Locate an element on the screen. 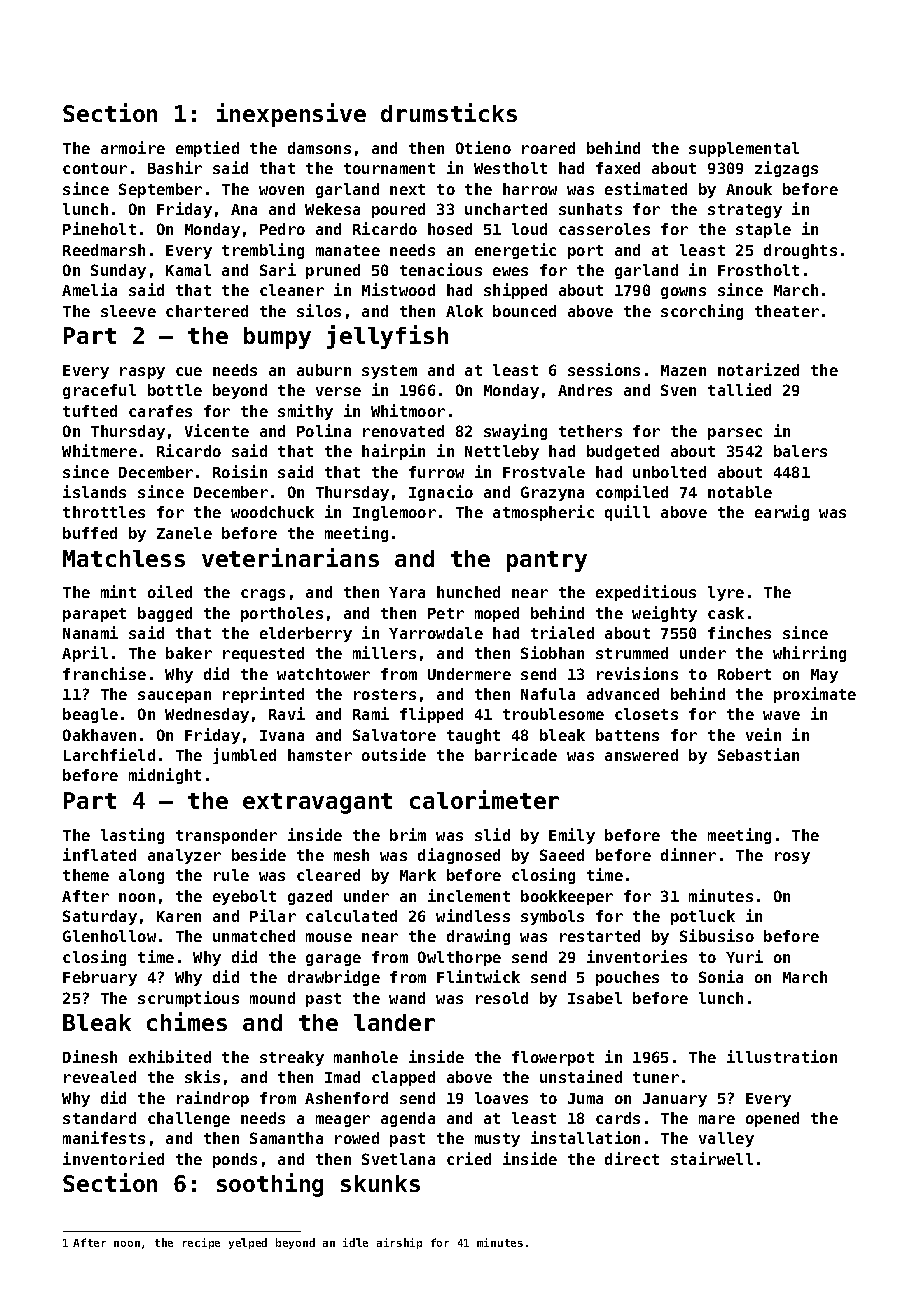  idle is located at coordinates (355, 1242).
